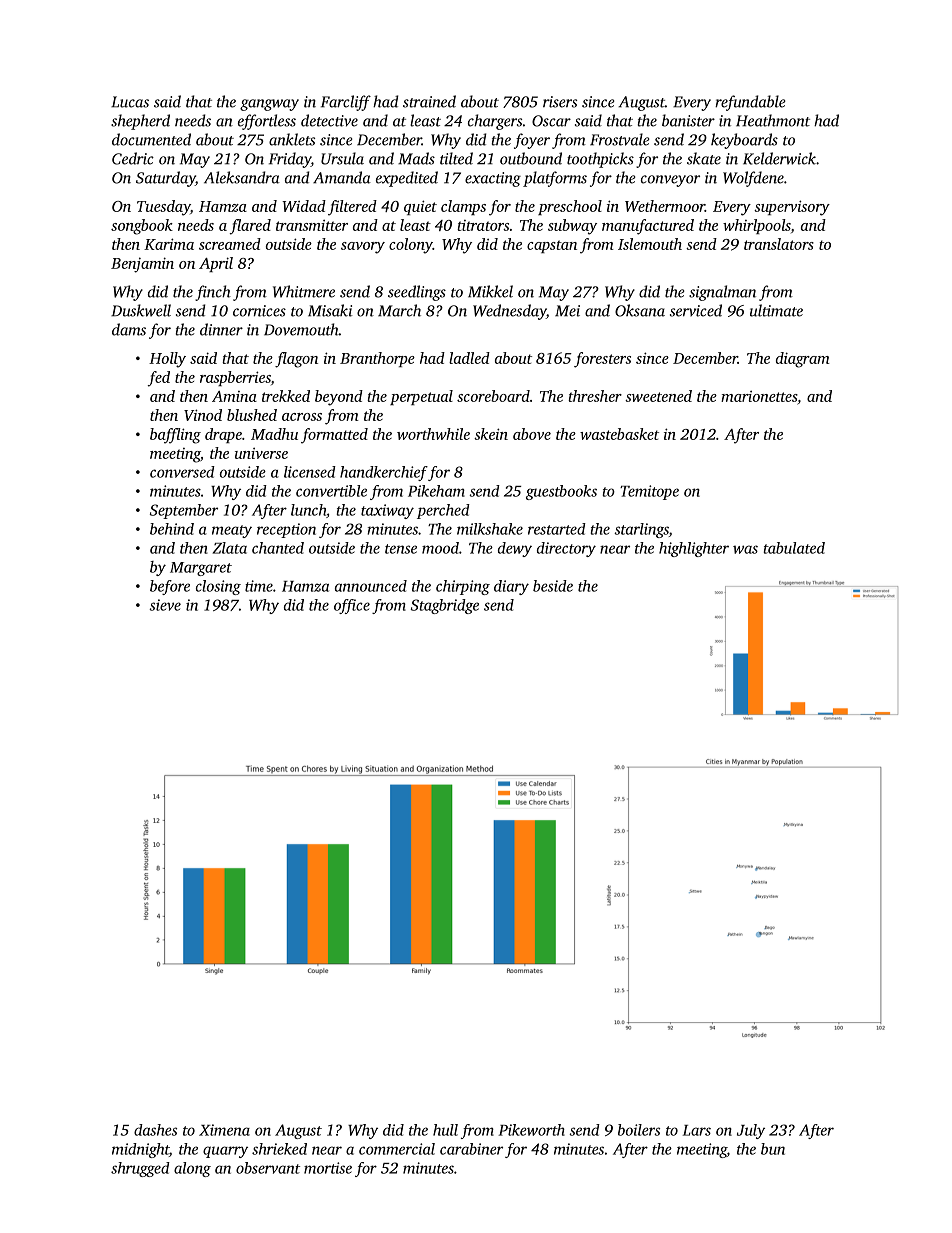 This screenshot has height=1233, width=952. I want to click on Lucas, so click(130, 102).
